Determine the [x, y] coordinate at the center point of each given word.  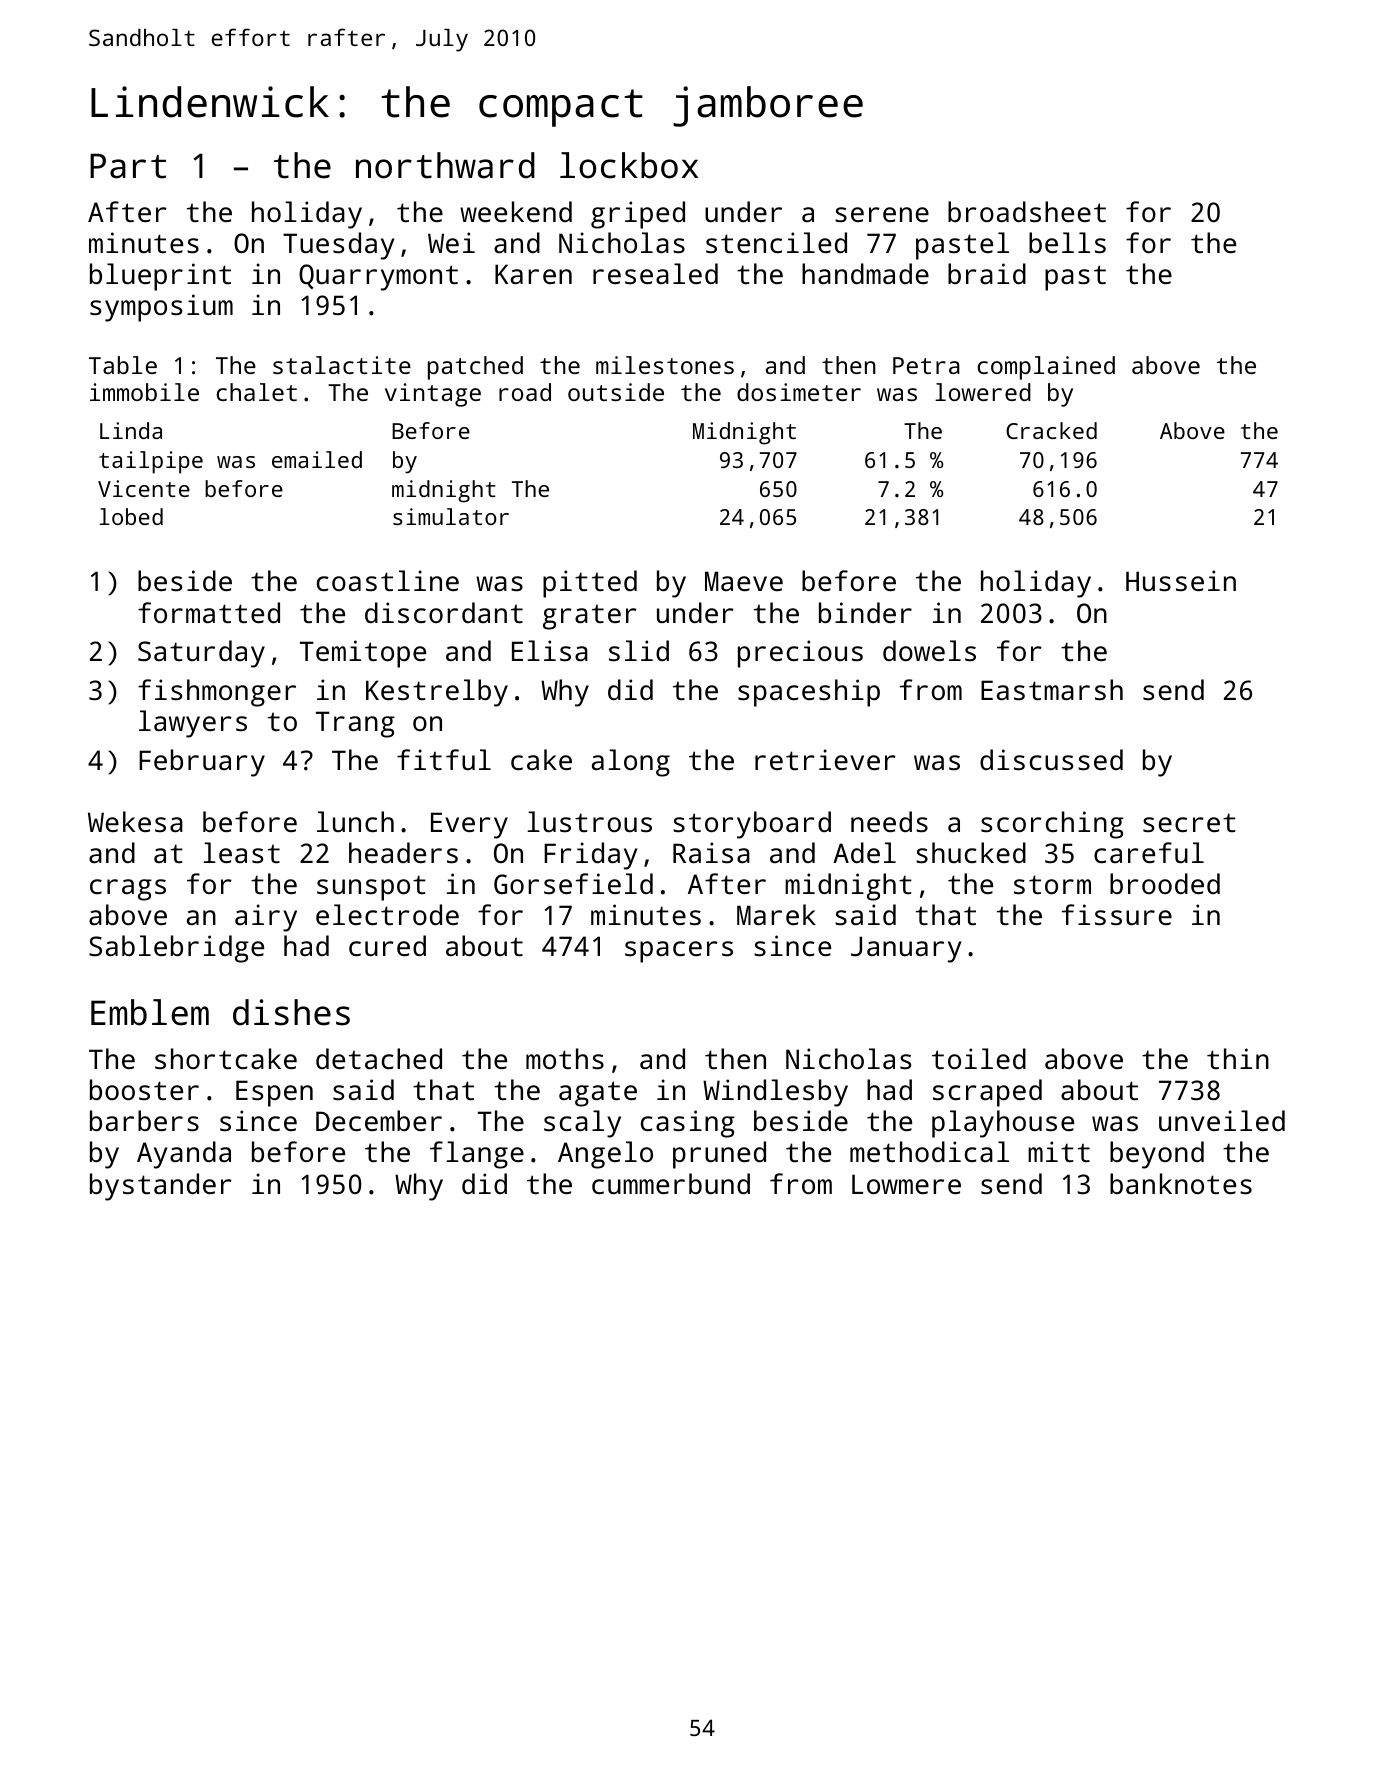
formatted [209, 612]
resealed [655, 273]
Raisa [711, 852]
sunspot [371, 888]
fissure [1117, 915]
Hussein [1181, 581]
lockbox [629, 165]
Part [128, 166]
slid [639, 651]
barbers [144, 1121]
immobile [144, 392]
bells [1067, 243]
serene [882, 215]
